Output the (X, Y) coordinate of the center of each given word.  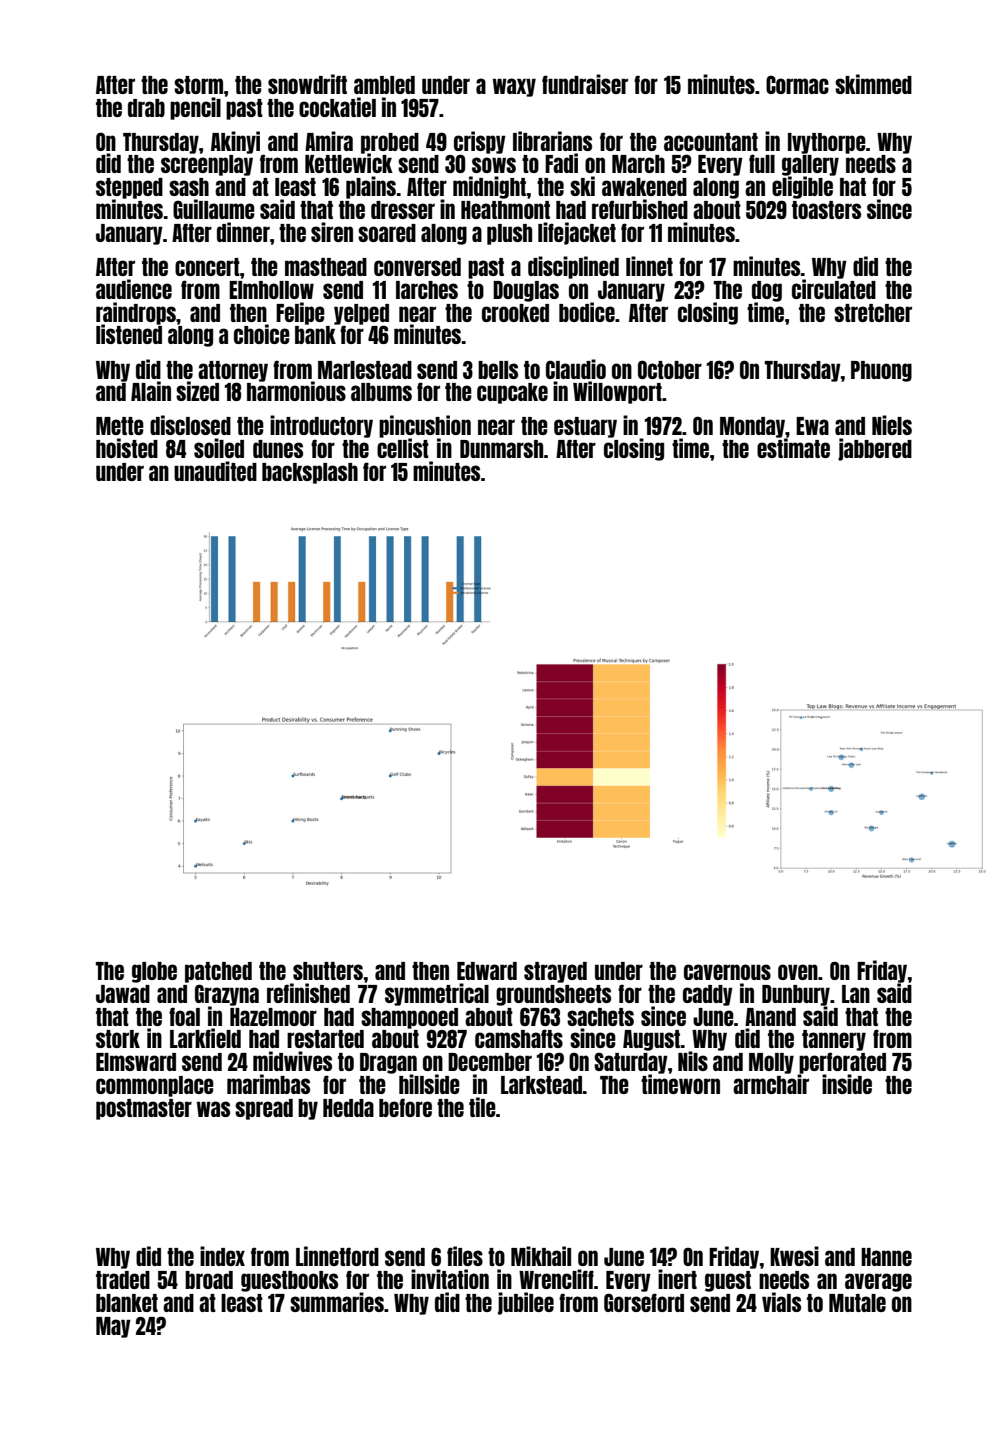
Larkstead (542, 1085)
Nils (693, 1061)
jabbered (875, 449)
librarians (552, 141)
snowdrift (307, 84)
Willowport (617, 392)
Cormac (797, 84)
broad (209, 1280)
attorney (233, 371)
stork (118, 1039)
